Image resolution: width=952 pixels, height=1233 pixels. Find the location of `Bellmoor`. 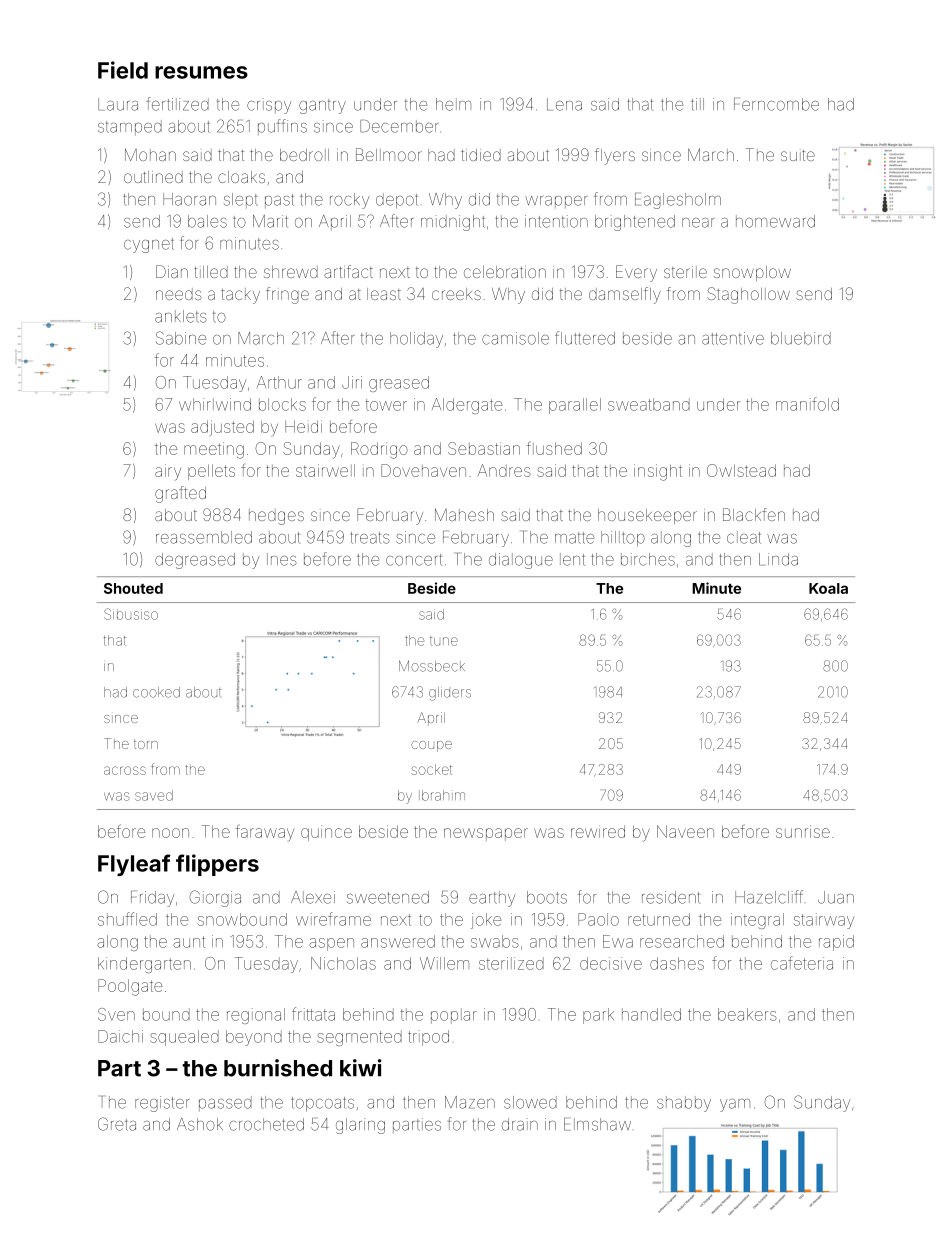

Bellmoor is located at coordinates (389, 154).
